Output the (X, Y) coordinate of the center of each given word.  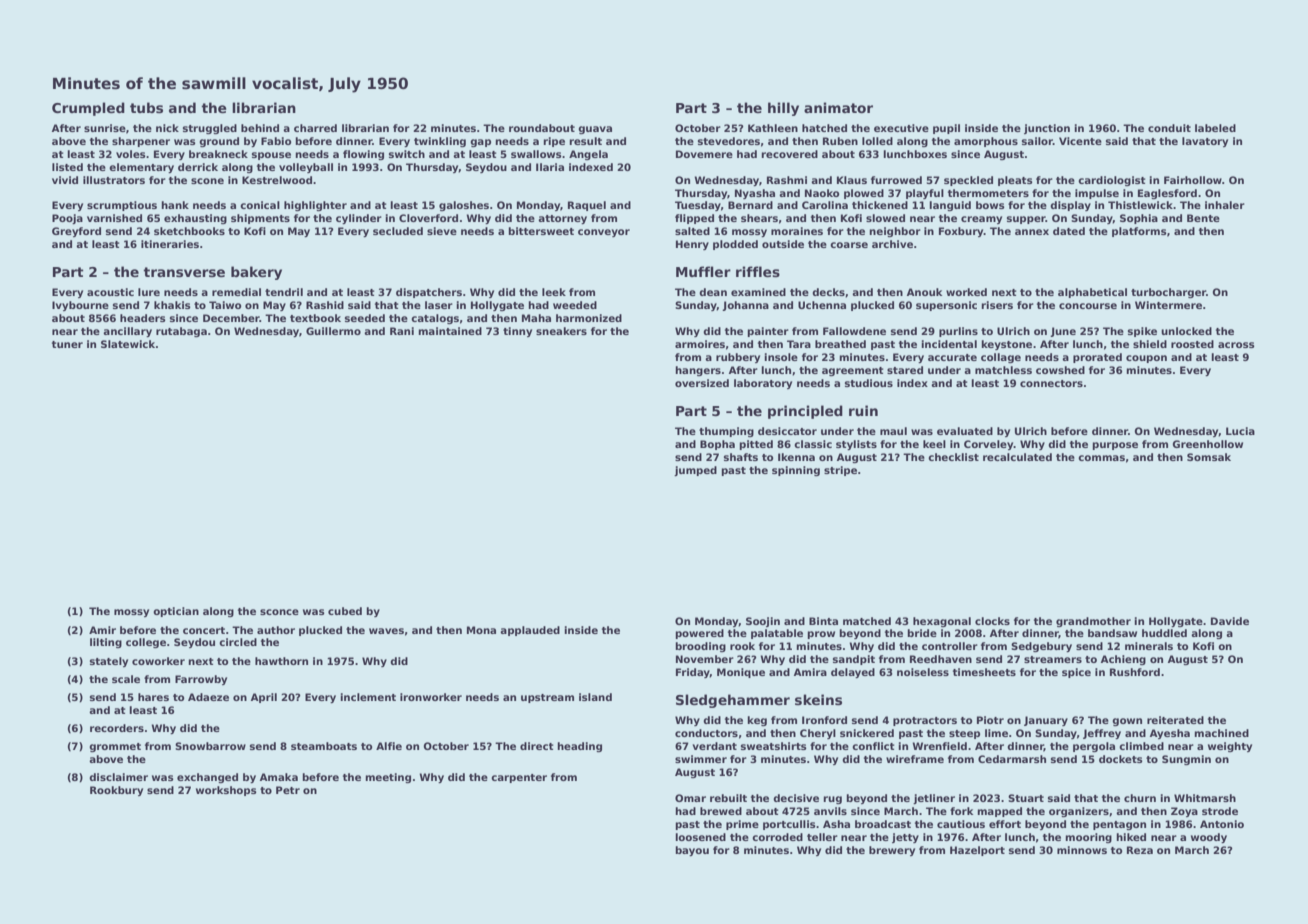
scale (126, 679)
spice (1076, 673)
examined (758, 292)
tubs (146, 107)
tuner (67, 344)
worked (966, 292)
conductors (706, 733)
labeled (1215, 128)
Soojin (763, 622)
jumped (695, 471)
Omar (690, 798)
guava (595, 130)
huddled (1164, 633)
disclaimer (118, 777)
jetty (905, 838)
